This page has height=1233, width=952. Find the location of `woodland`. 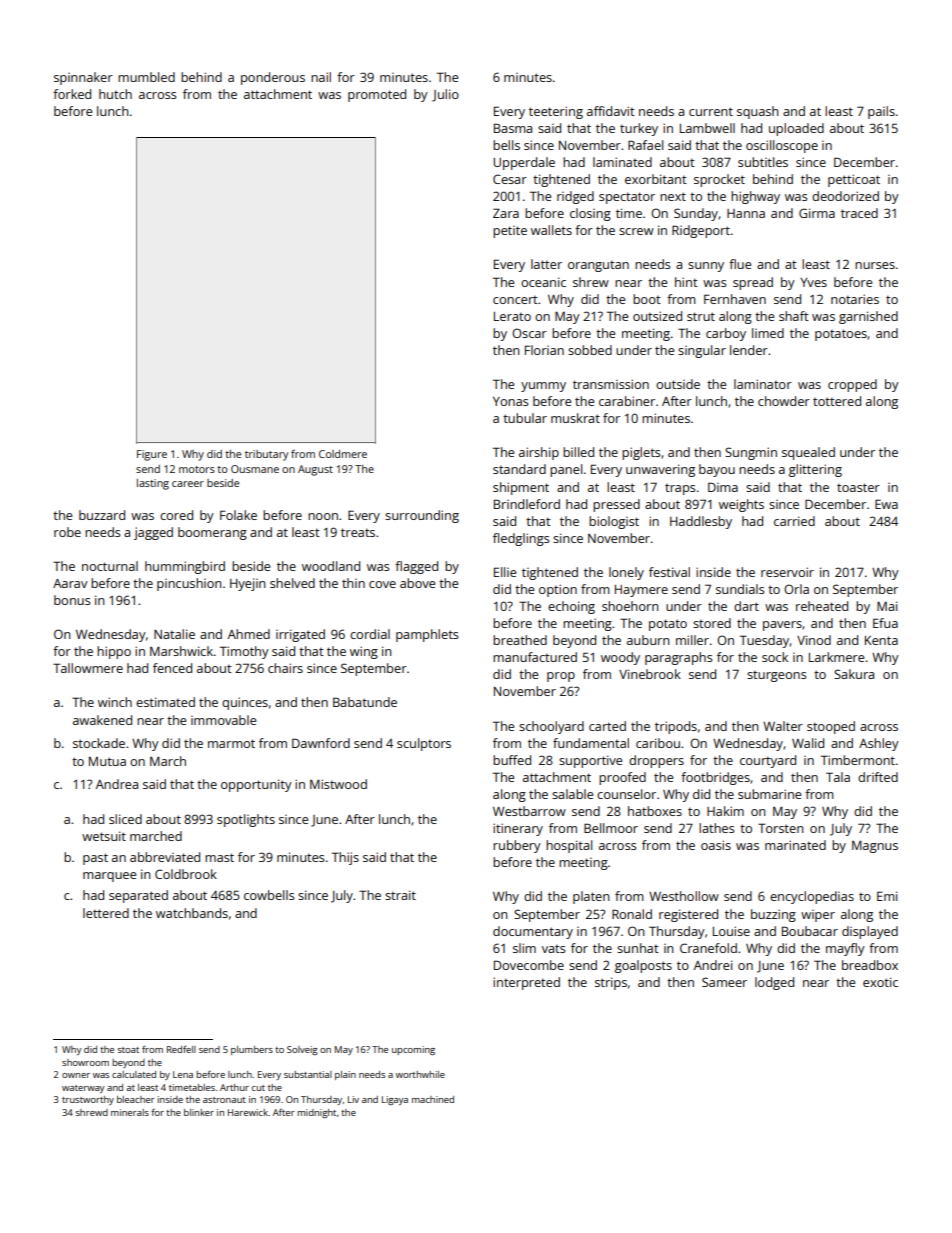

woodland is located at coordinates (331, 566).
